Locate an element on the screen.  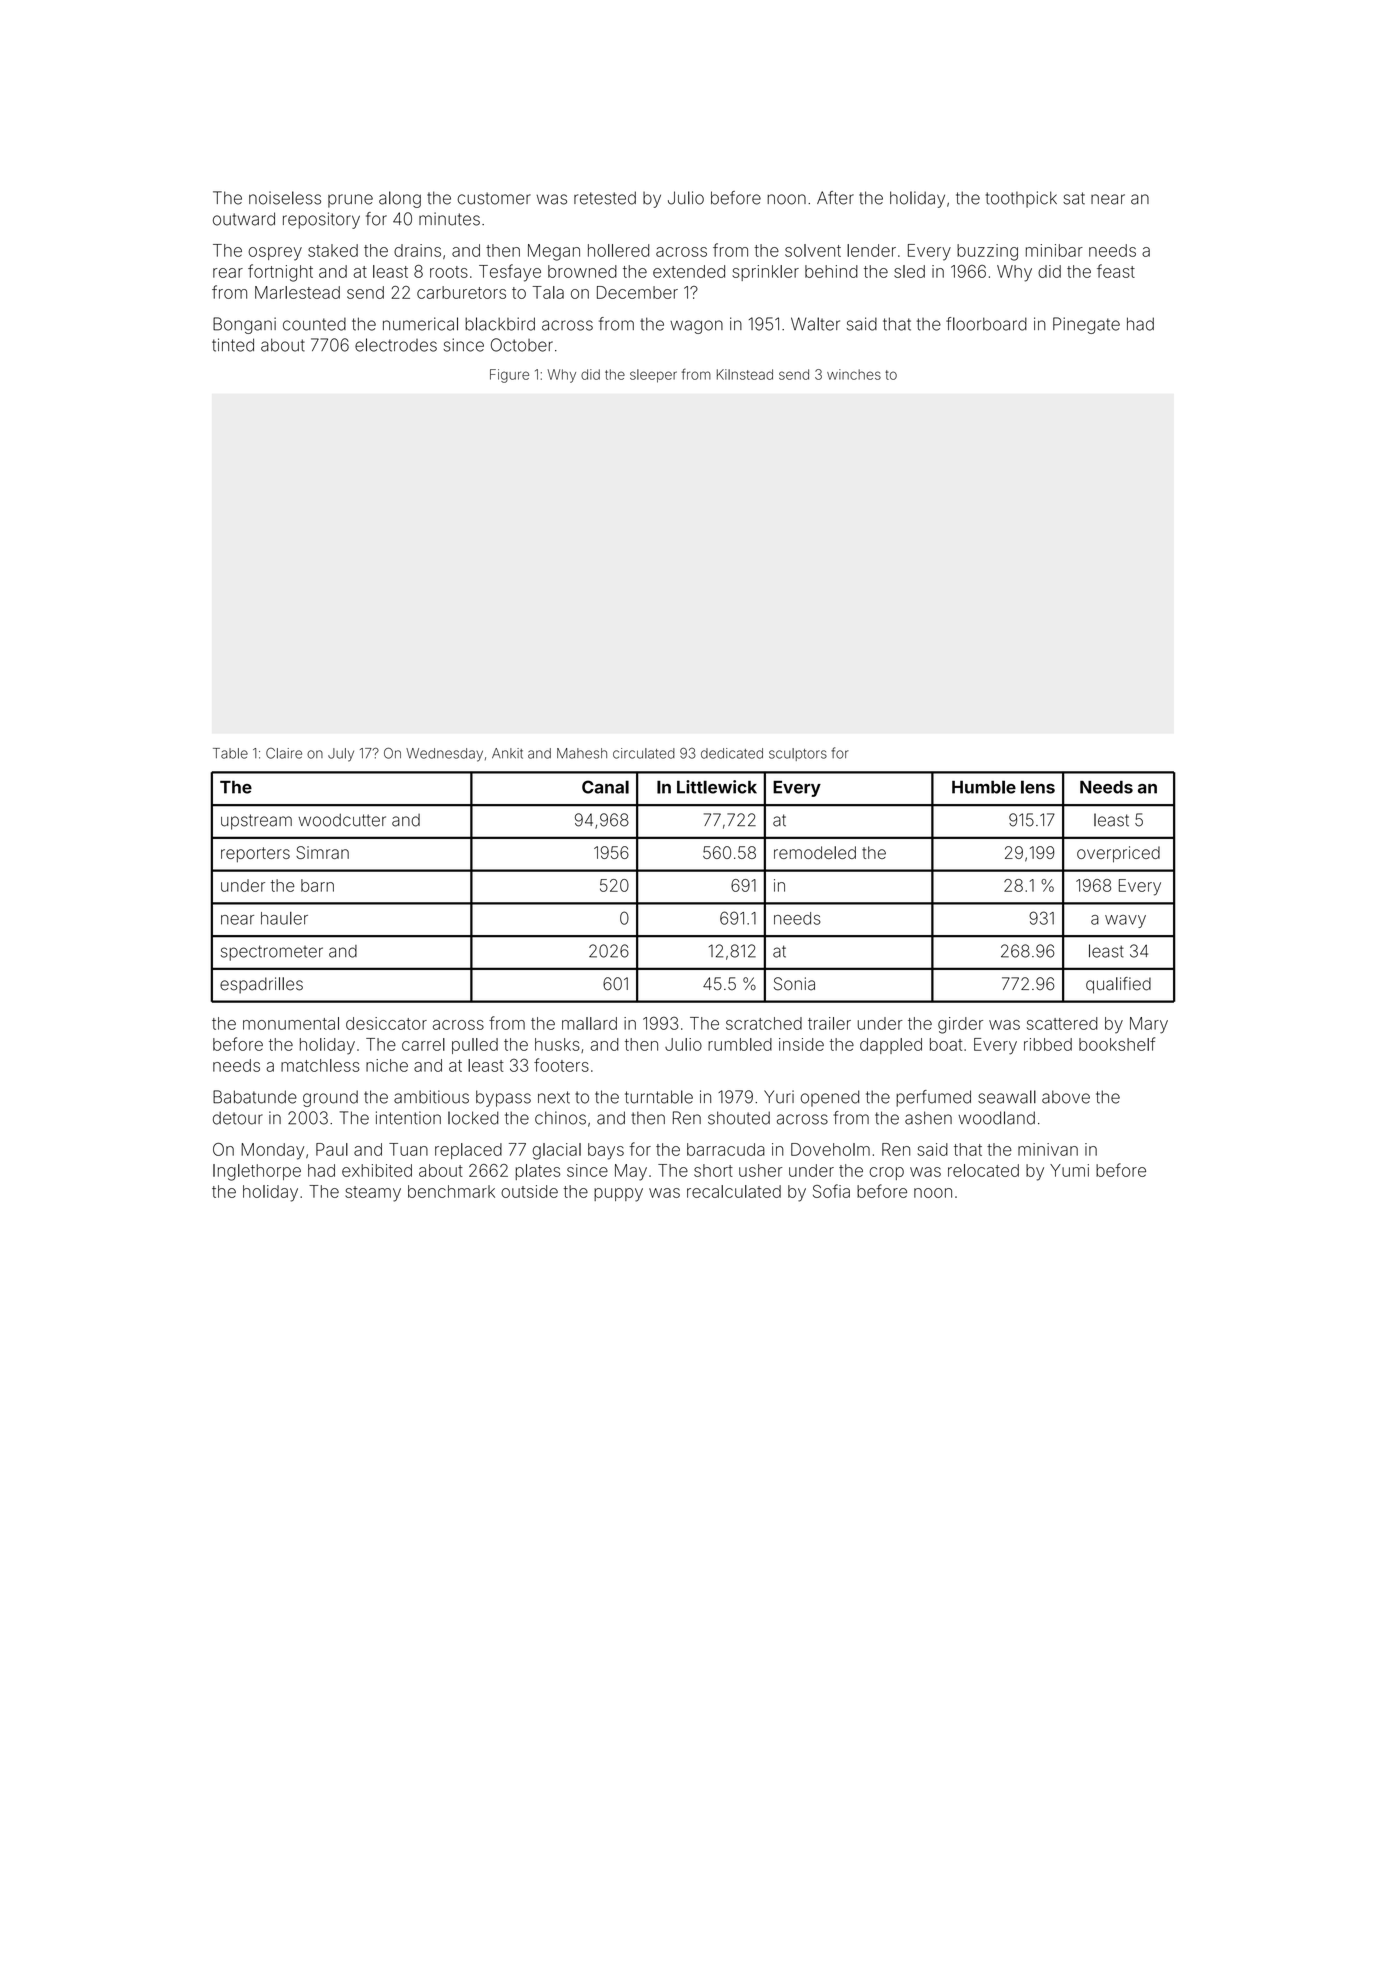
Canal is located at coordinates (605, 787).
